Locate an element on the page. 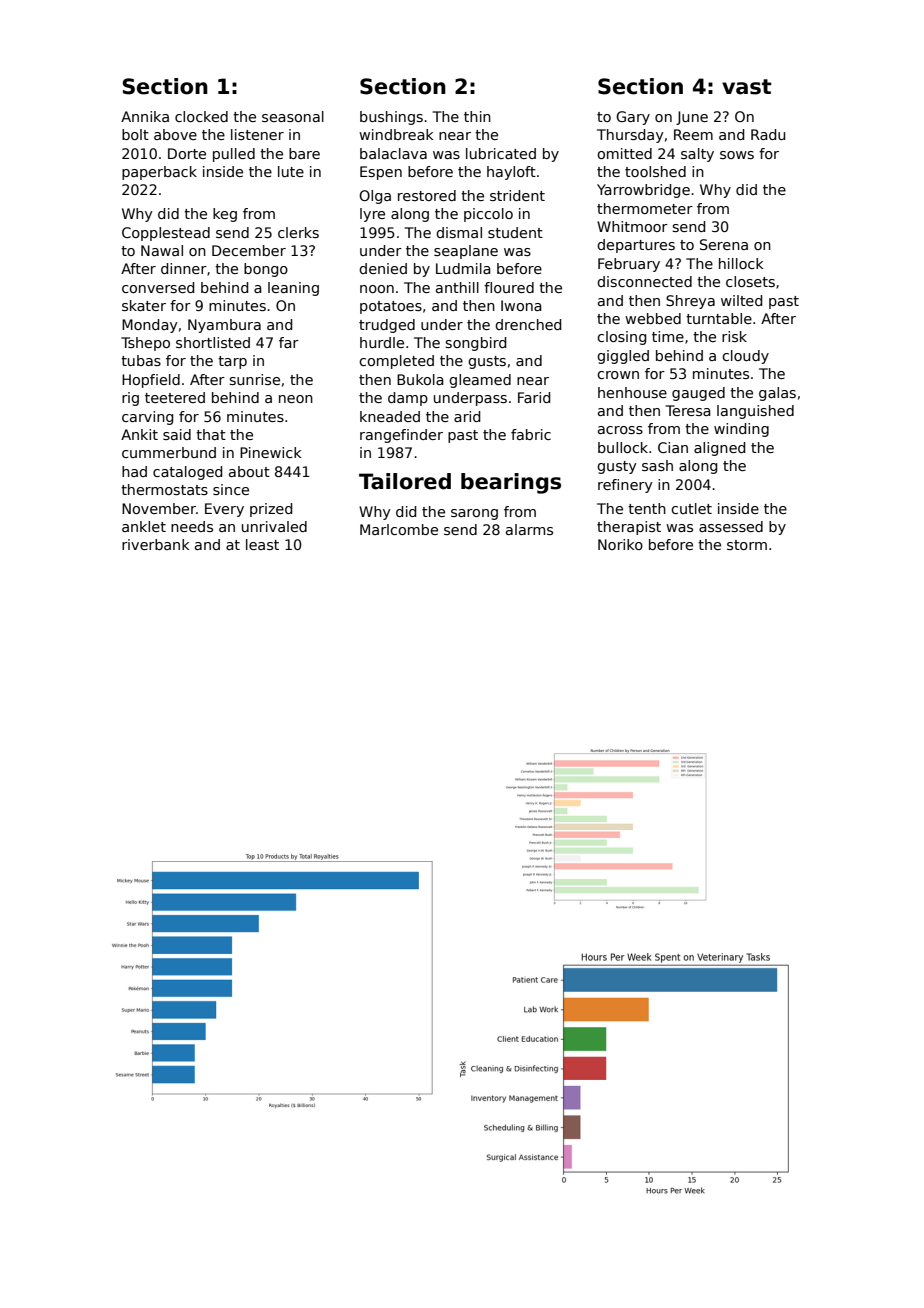  that is located at coordinates (211, 434).
